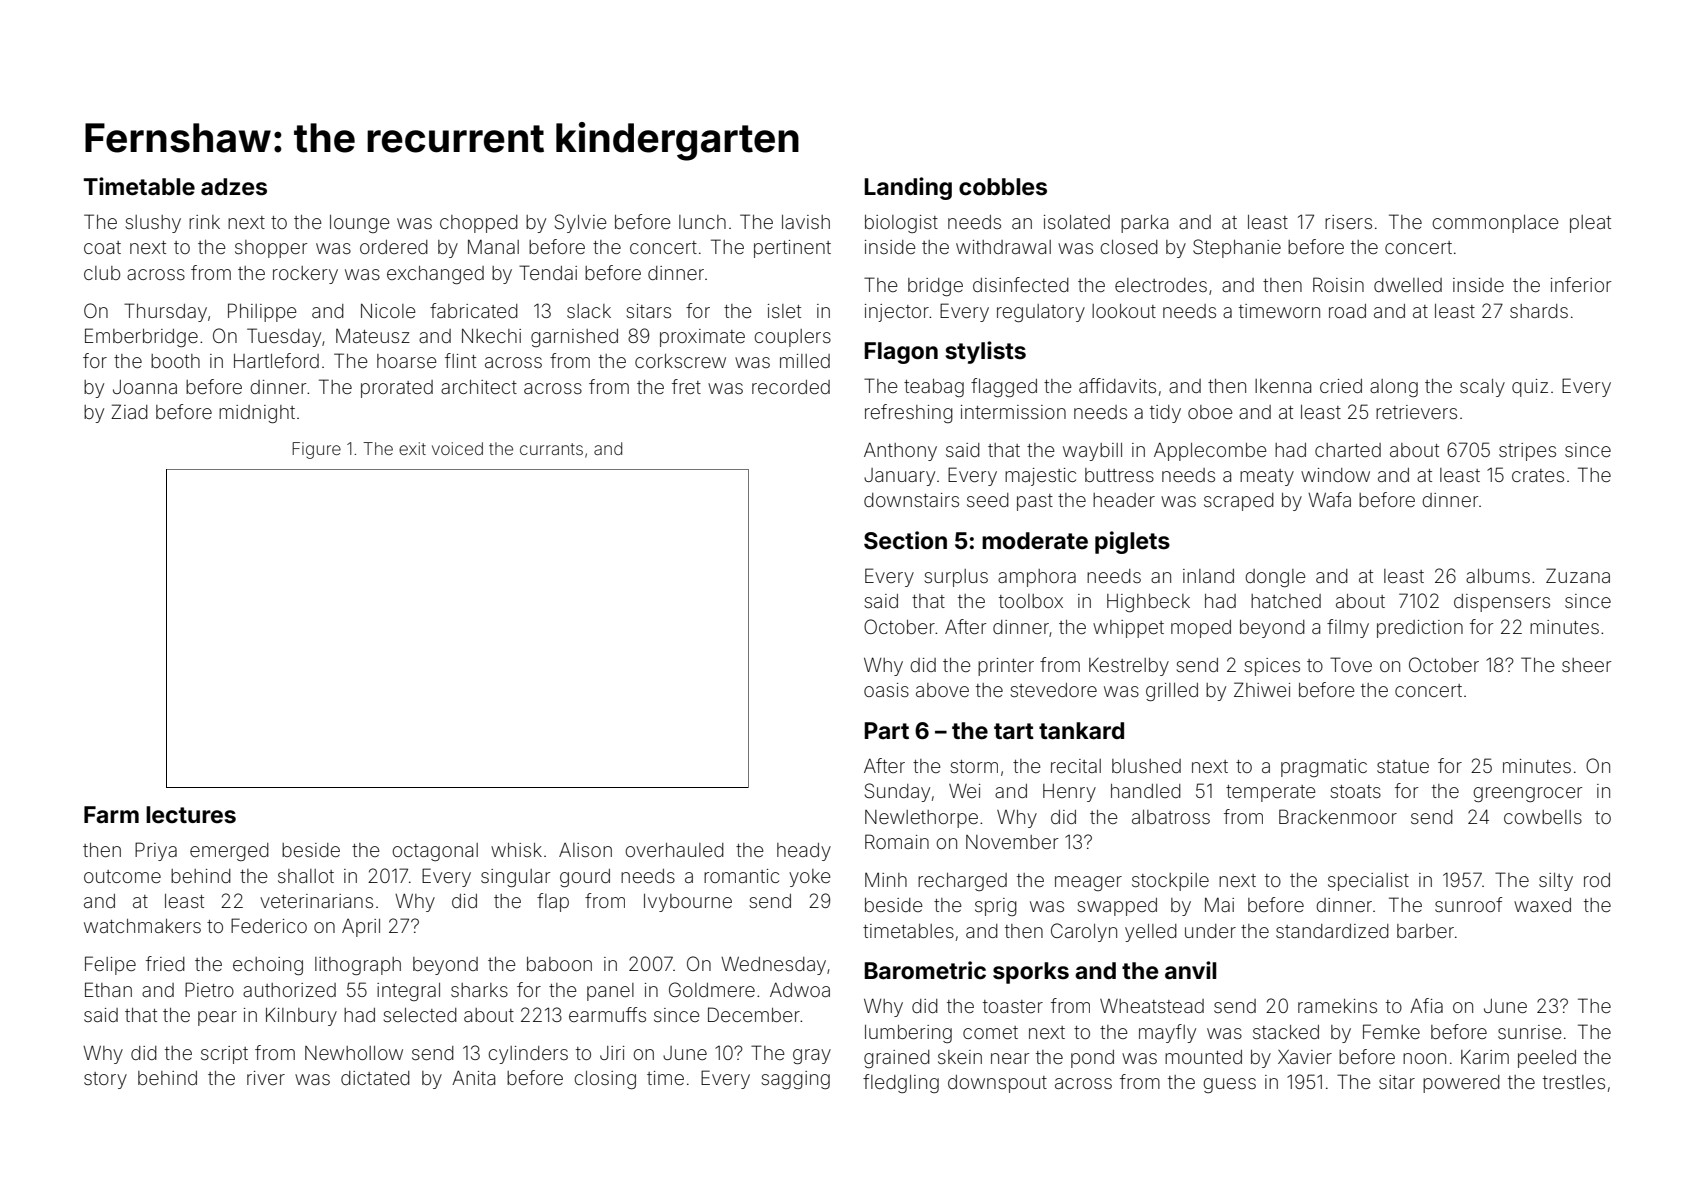 This screenshot has width=1695, height=1199. What do you see at coordinates (908, 188) in the screenshot?
I see `Landing` at bounding box center [908, 188].
